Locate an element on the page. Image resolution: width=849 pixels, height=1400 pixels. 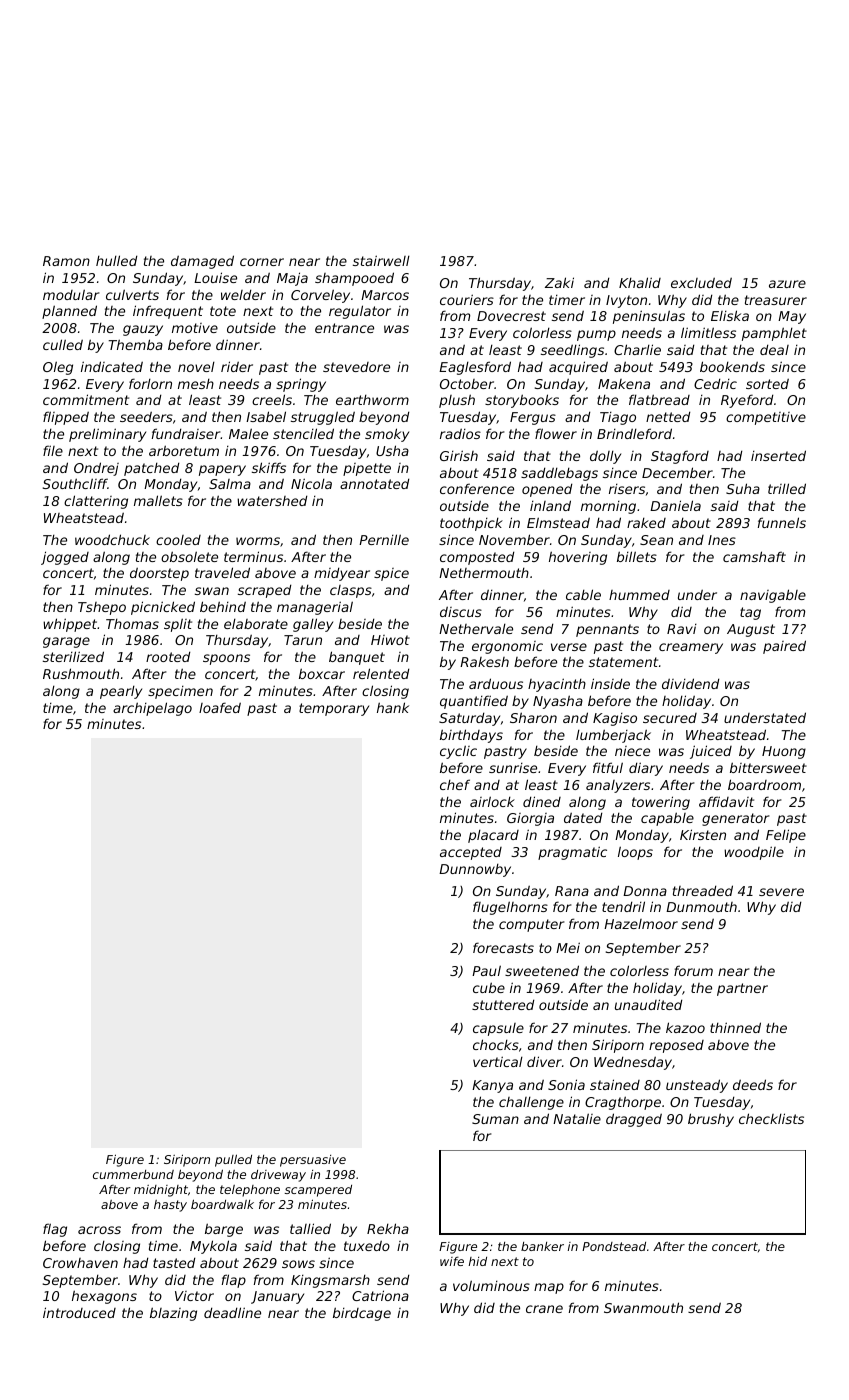
Nethermouth is located at coordinates (484, 573).
